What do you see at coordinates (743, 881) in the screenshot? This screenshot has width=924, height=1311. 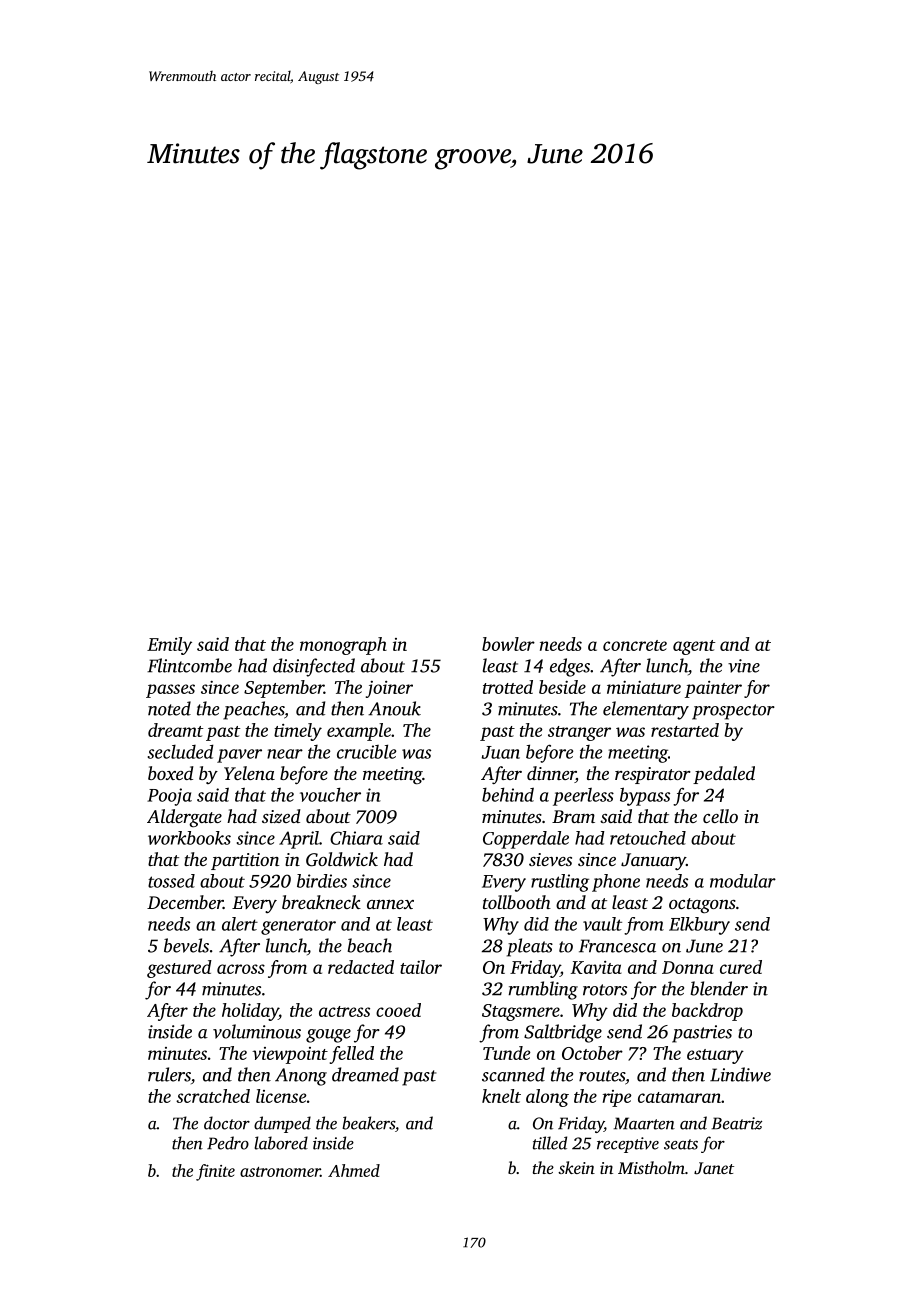 I see `modular` at bounding box center [743, 881].
